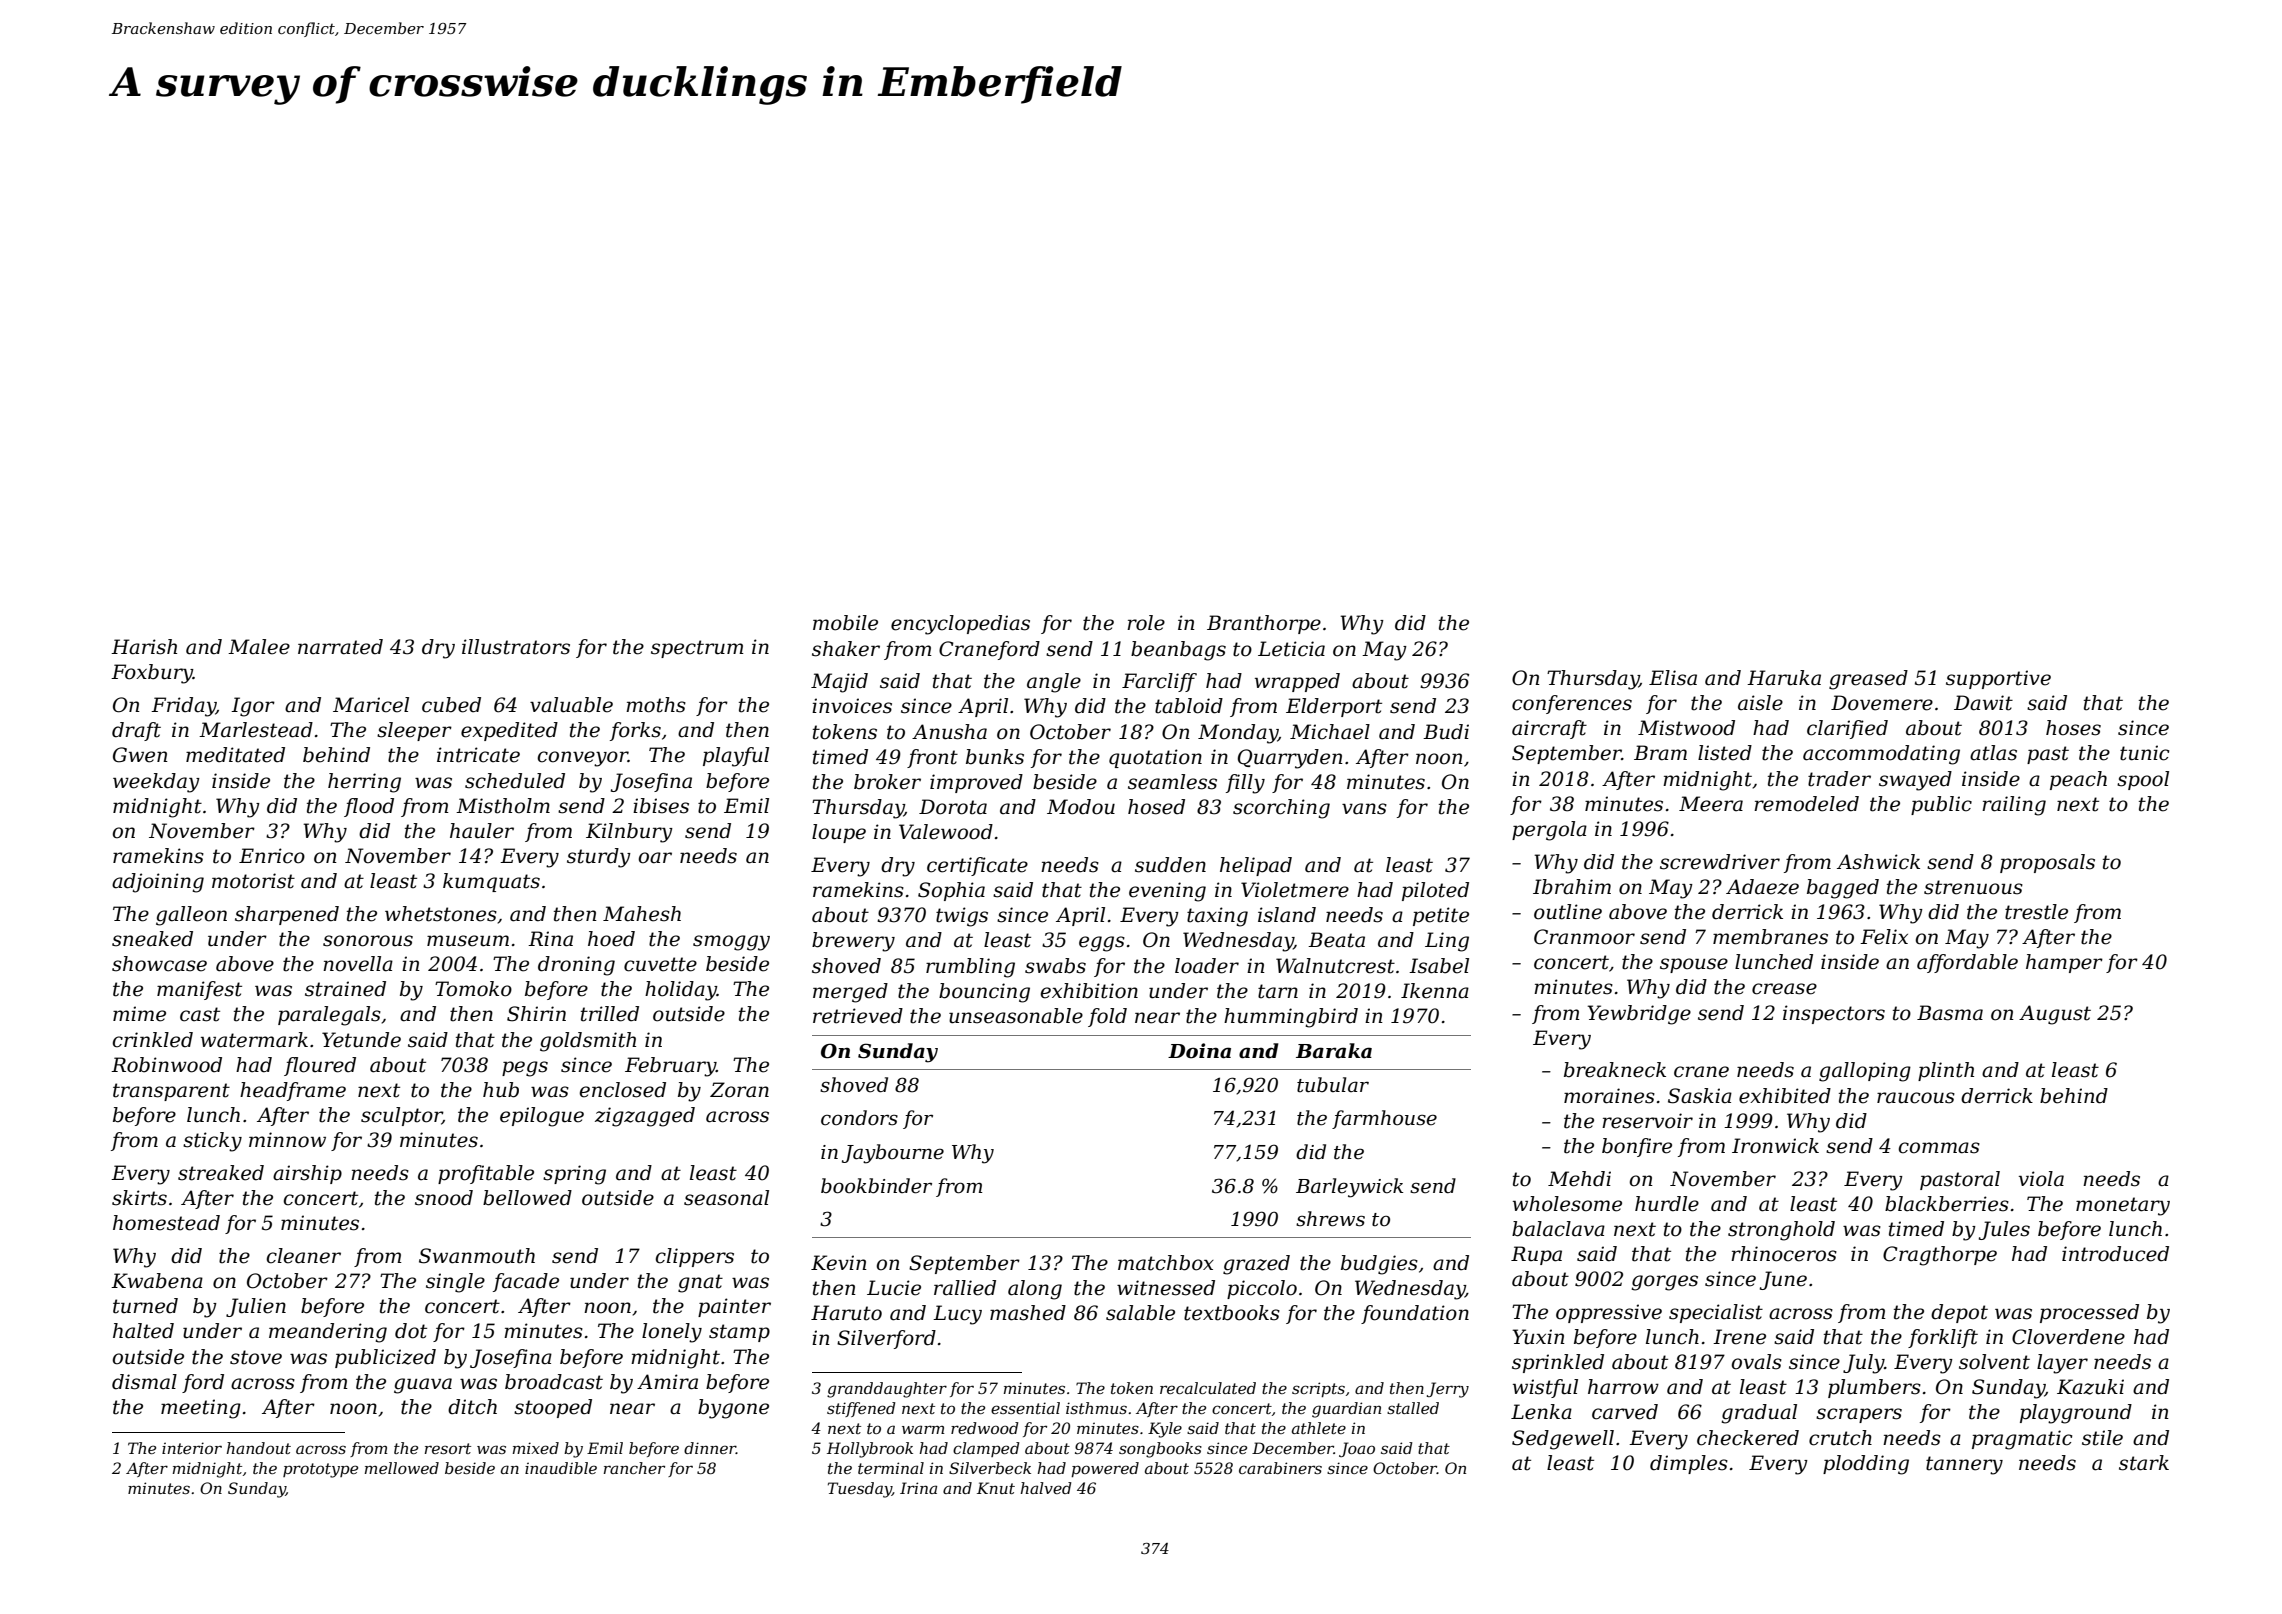 The height and width of the screenshot is (1614, 2282). I want to click on blackberries, so click(1947, 1204).
